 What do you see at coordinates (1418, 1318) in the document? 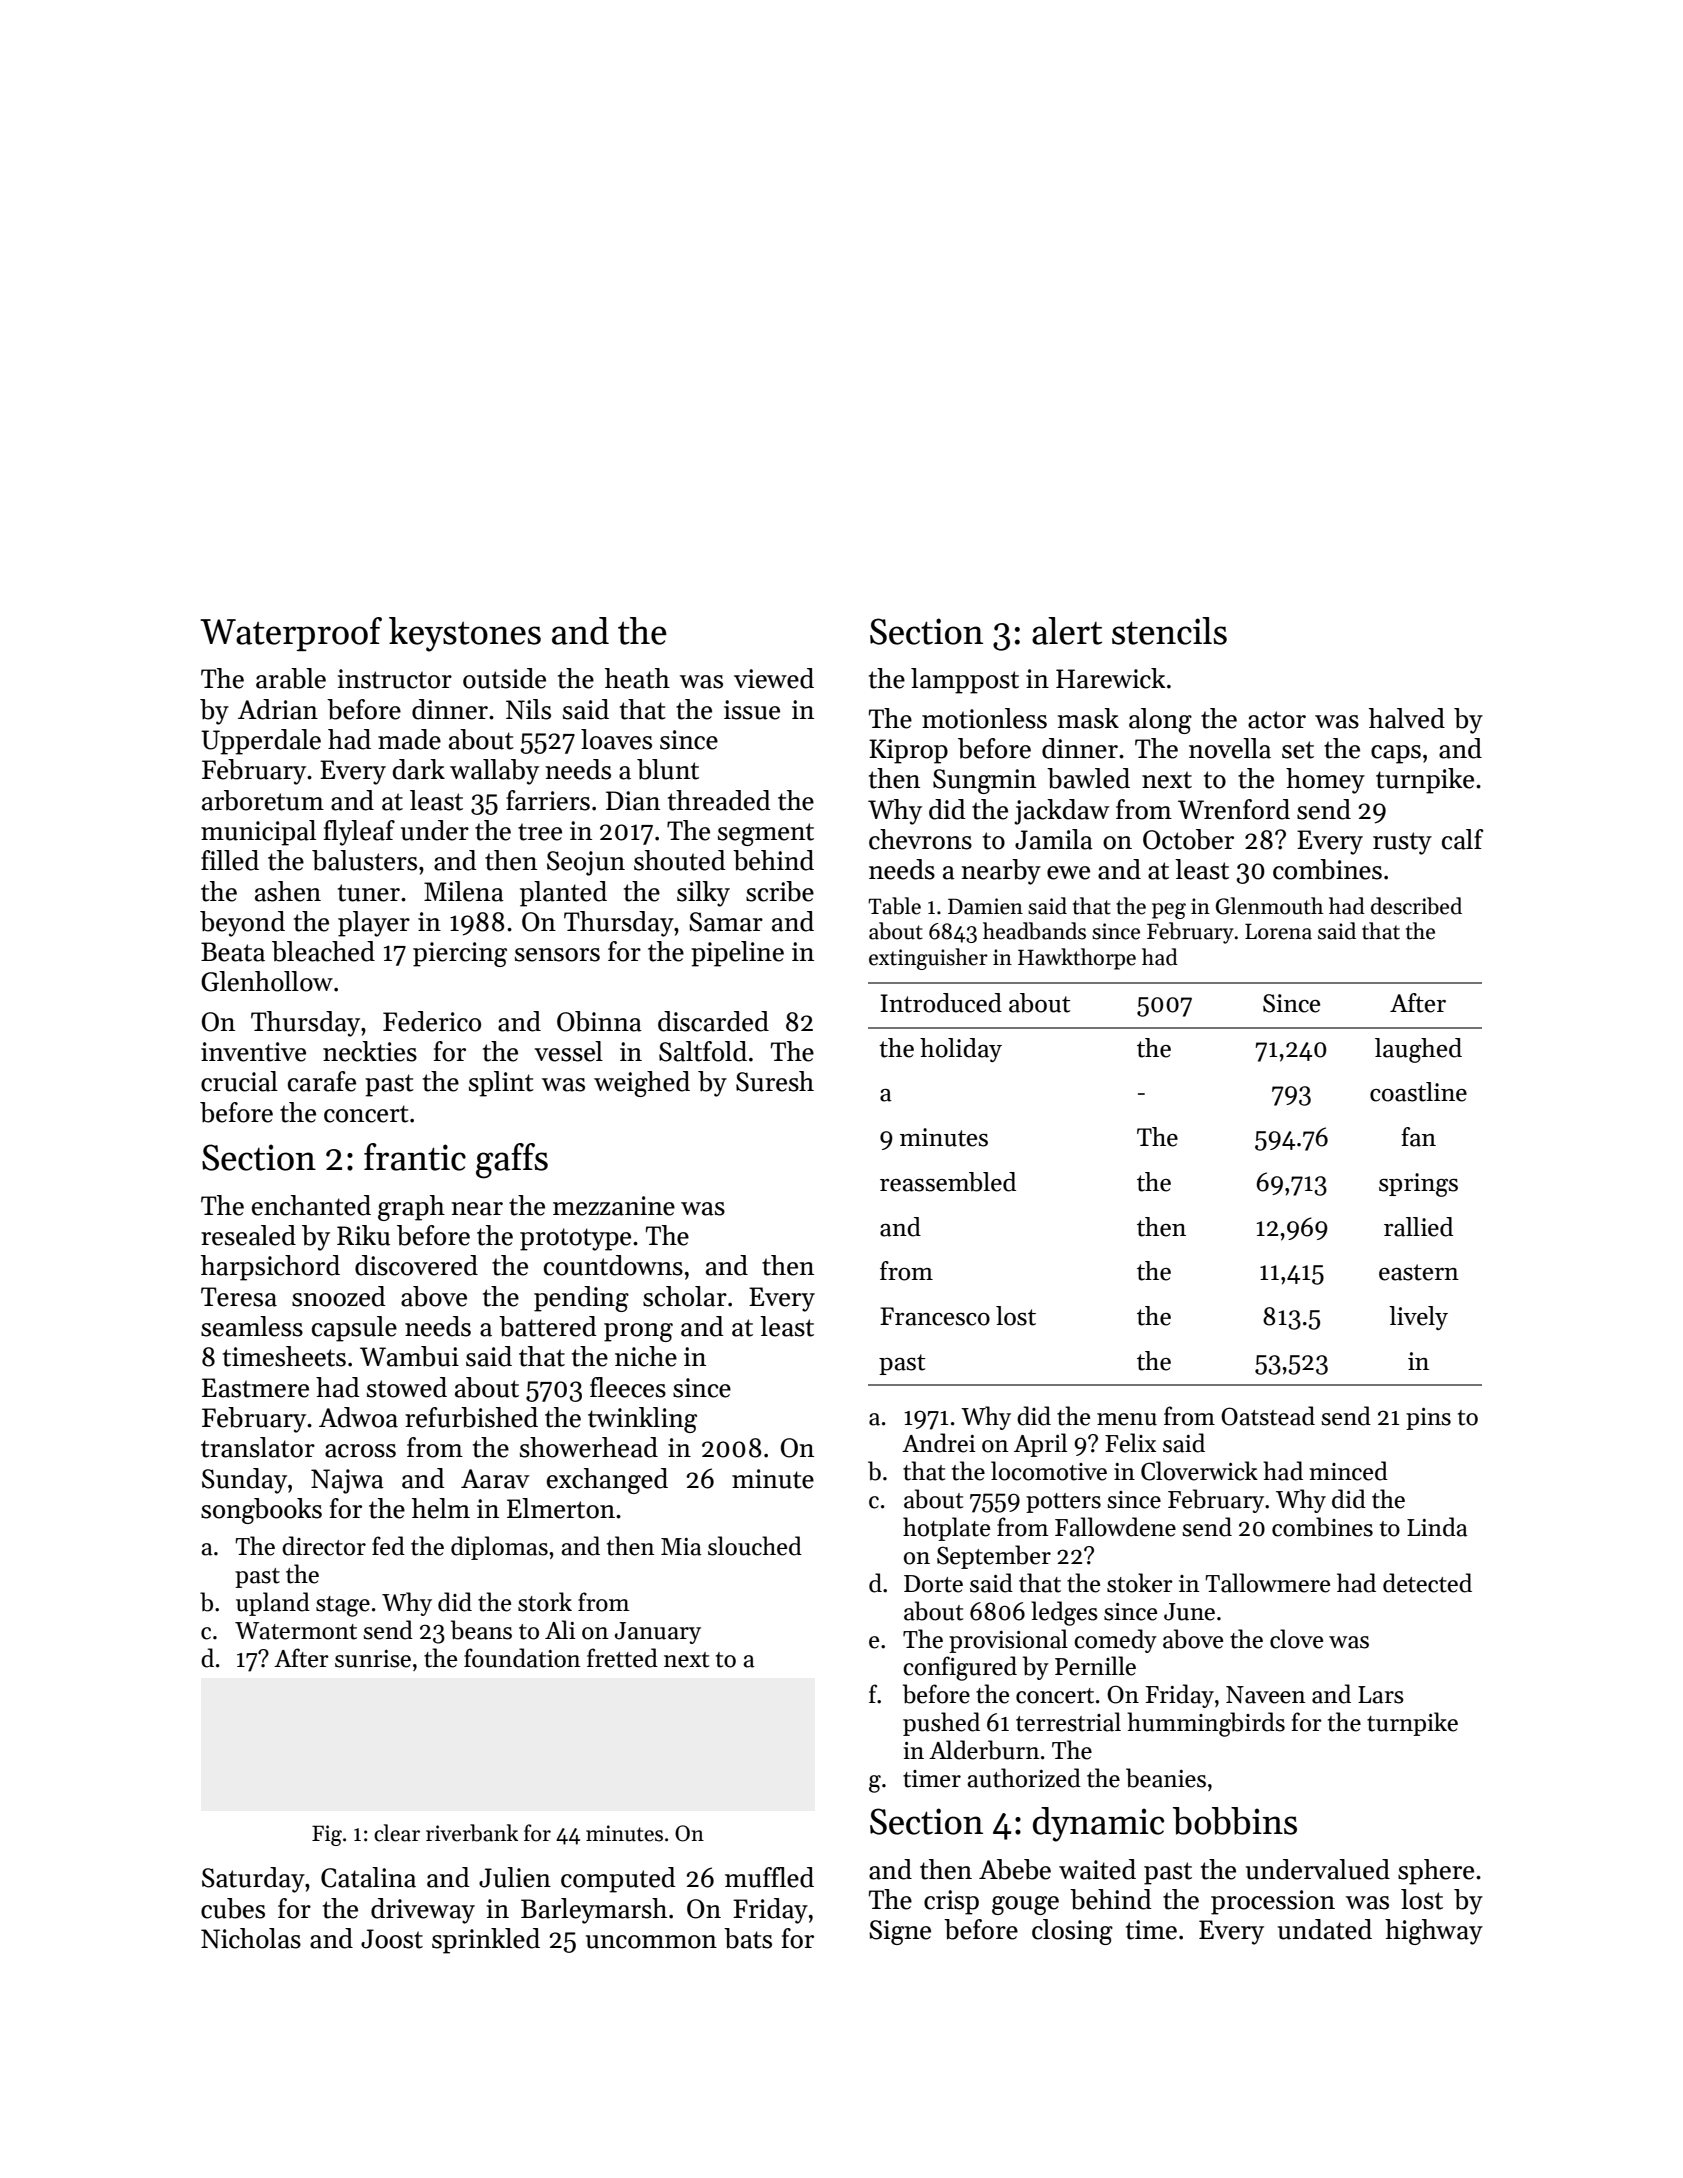
I see `lively` at bounding box center [1418, 1318].
